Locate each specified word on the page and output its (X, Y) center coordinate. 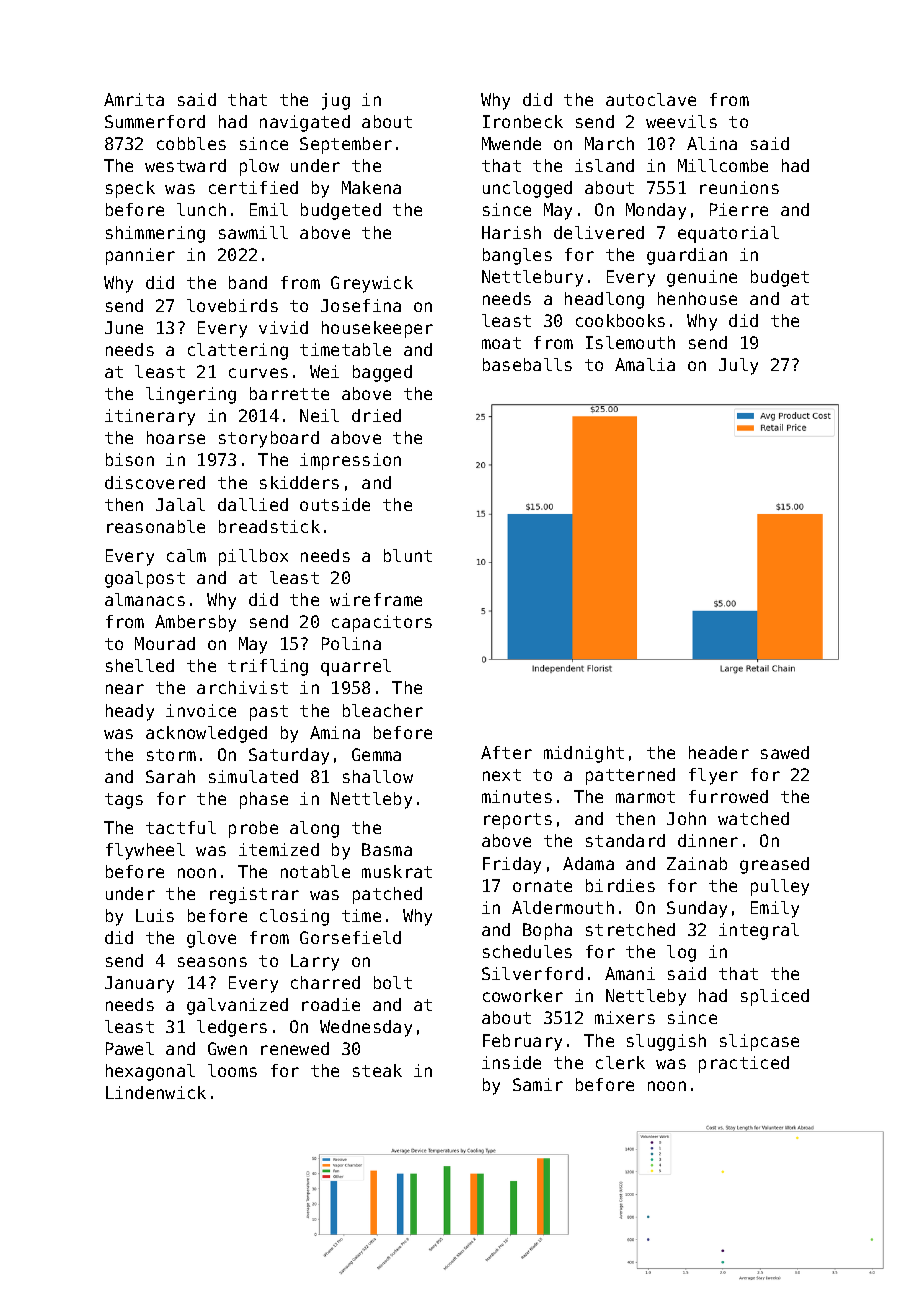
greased (774, 865)
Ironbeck (523, 121)
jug (336, 101)
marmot (645, 797)
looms (232, 1070)
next (502, 775)
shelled (140, 665)
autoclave (651, 99)
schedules (527, 951)
